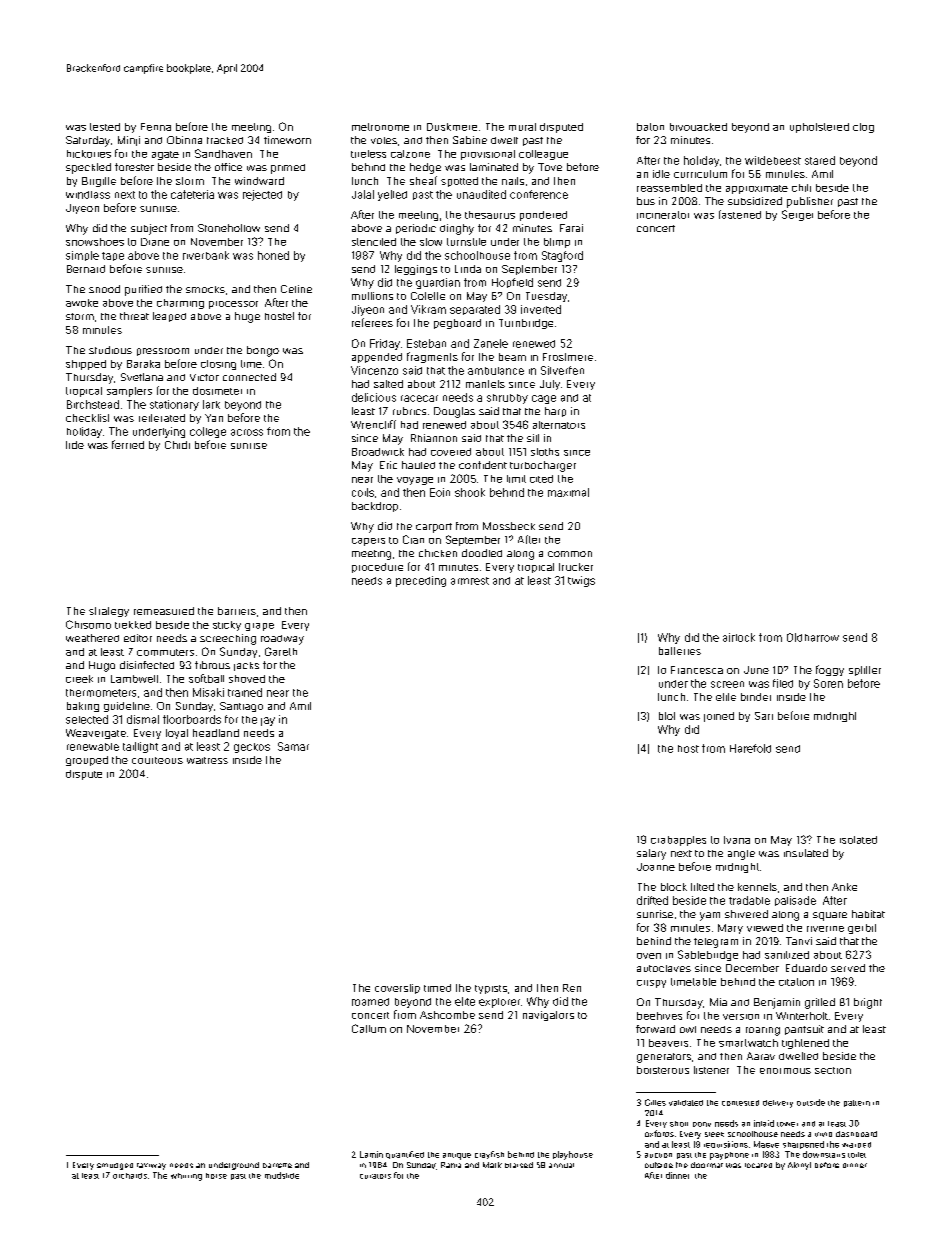 The height and width of the screenshot is (1233, 952). I want to click on Wrencliff, so click(373, 424).
